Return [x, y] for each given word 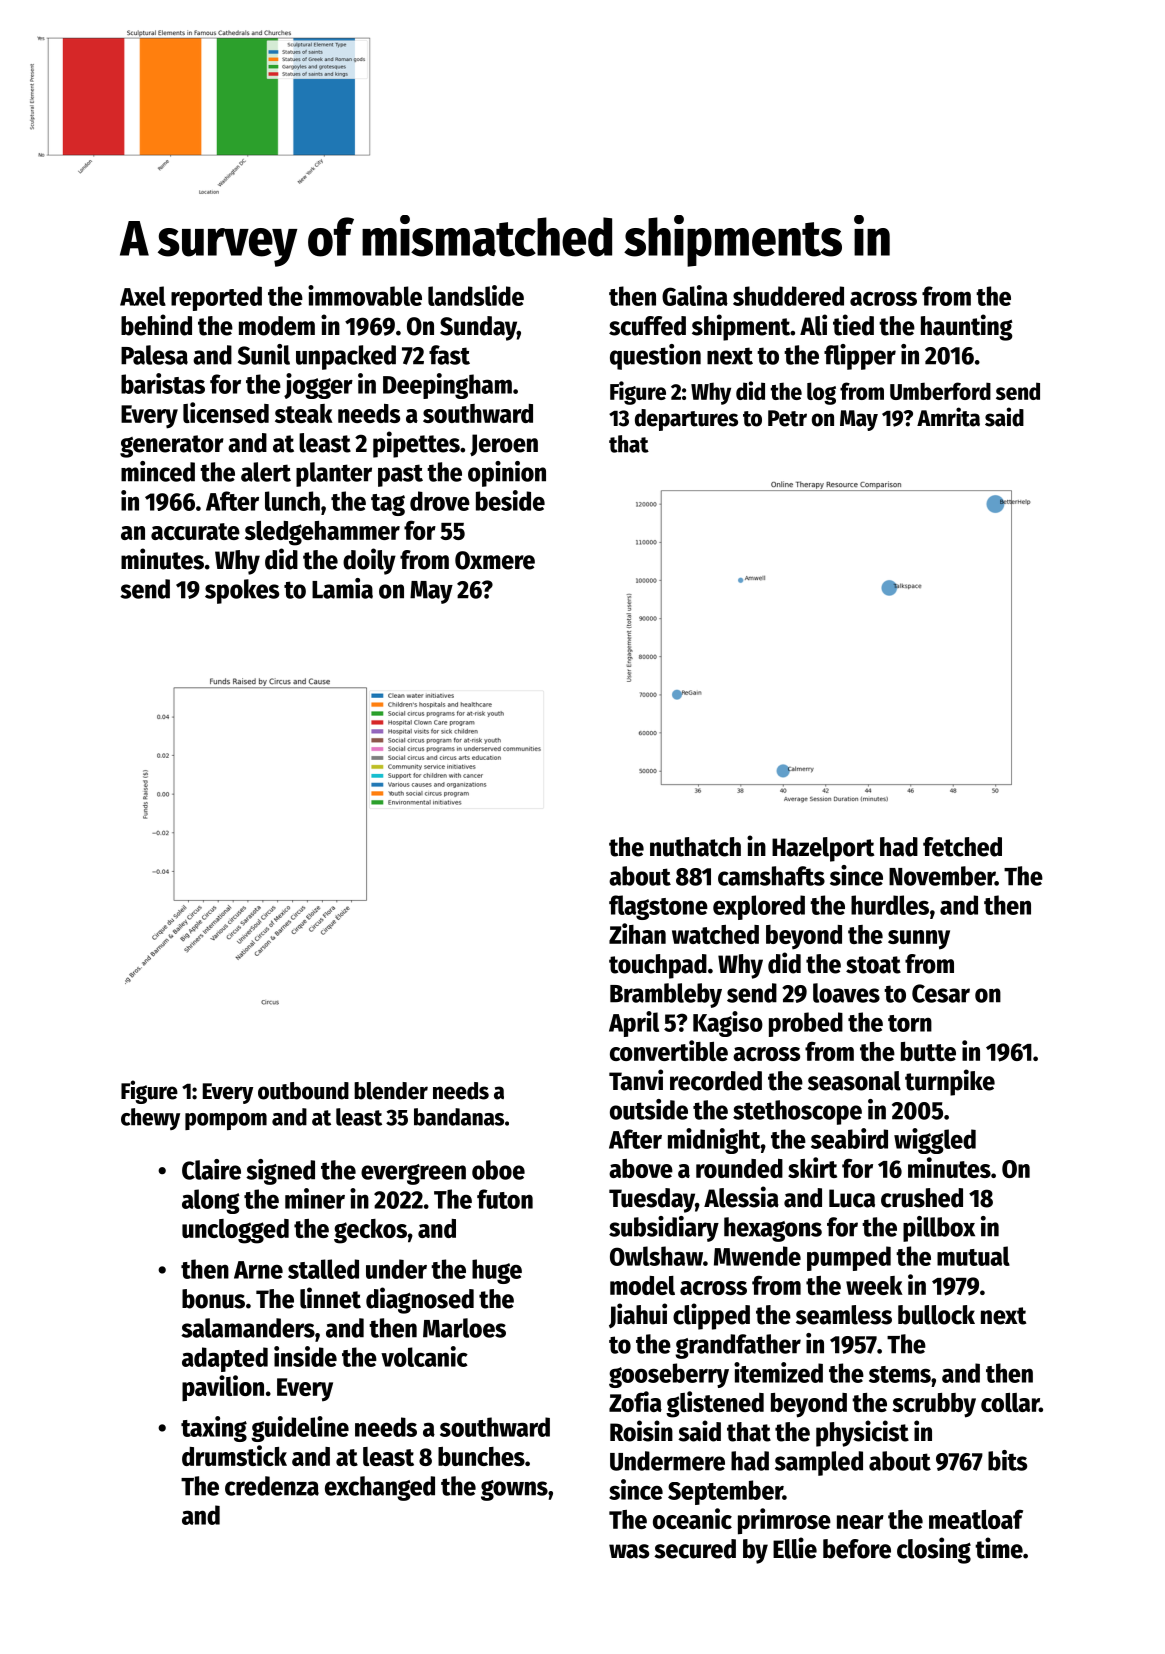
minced [158, 471]
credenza [272, 1486]
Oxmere [495, 560]
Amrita [948, 417]
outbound [303, 1091]
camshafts [771, 876]
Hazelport [823, 849]
